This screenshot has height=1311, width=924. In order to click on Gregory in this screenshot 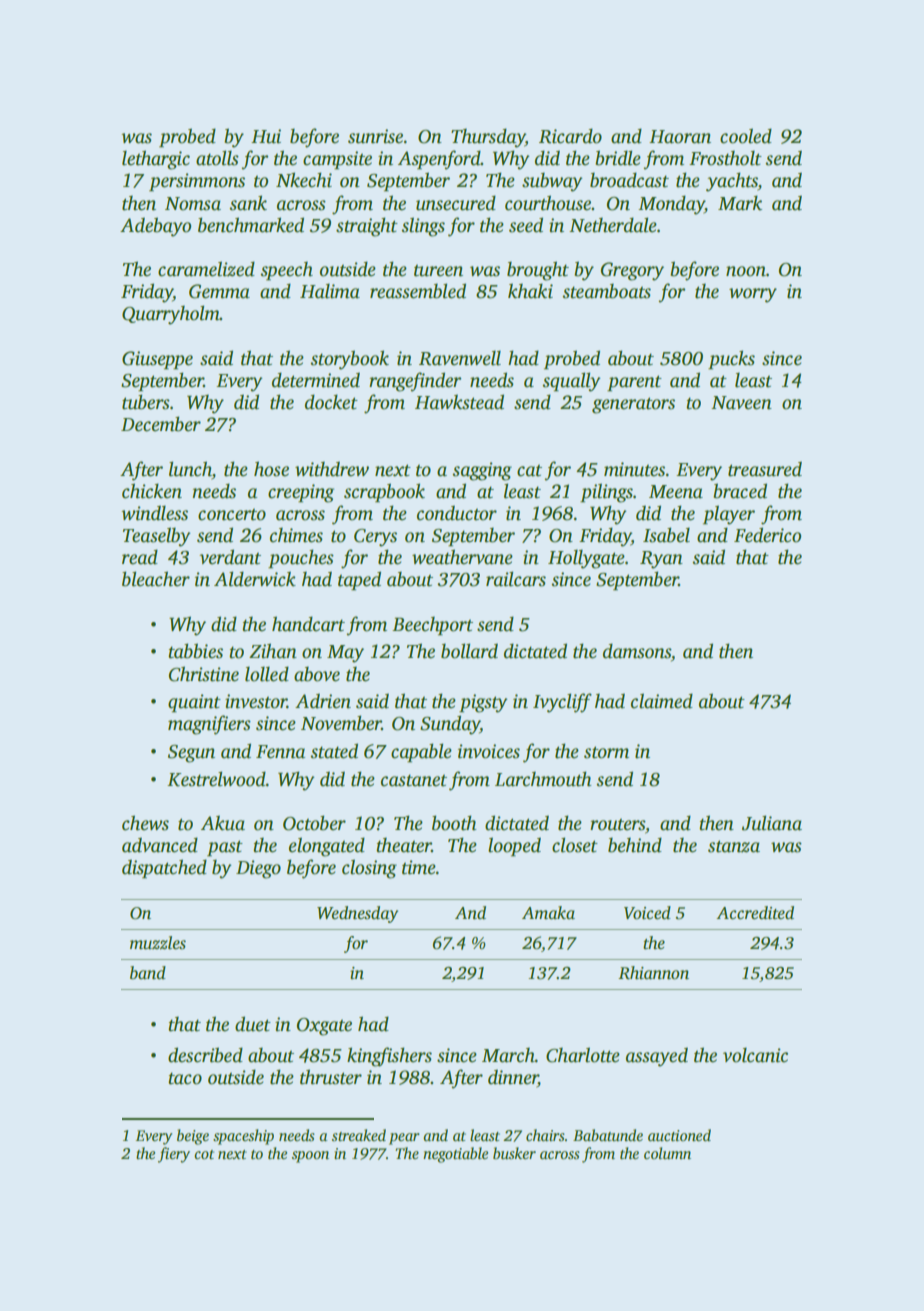, I will do `click(632, 271)`.
